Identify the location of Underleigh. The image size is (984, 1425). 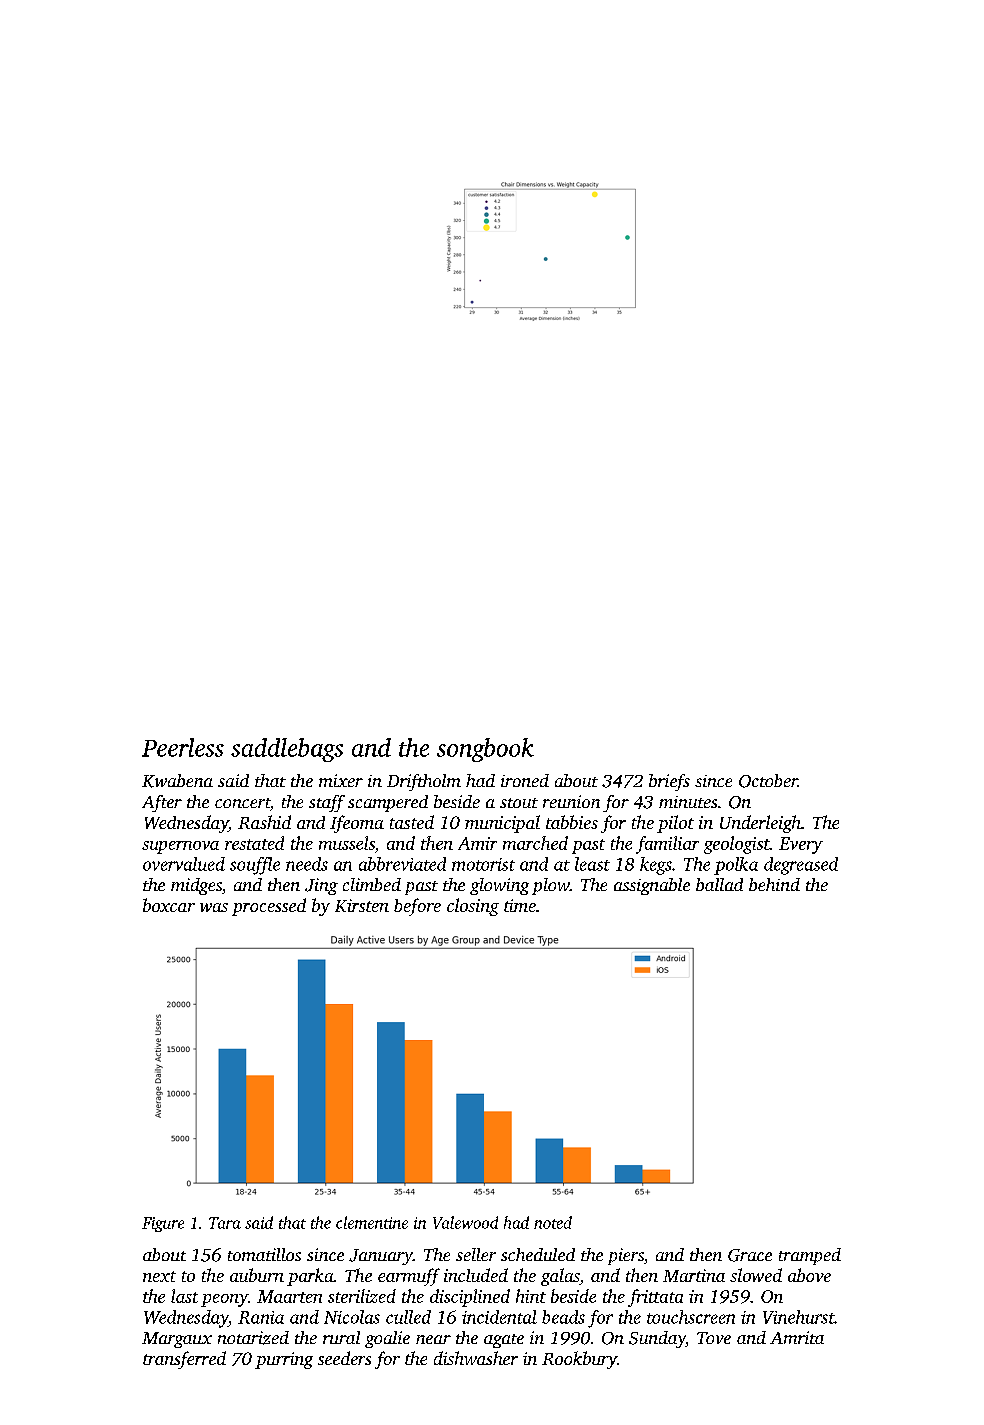
(760, 824).
